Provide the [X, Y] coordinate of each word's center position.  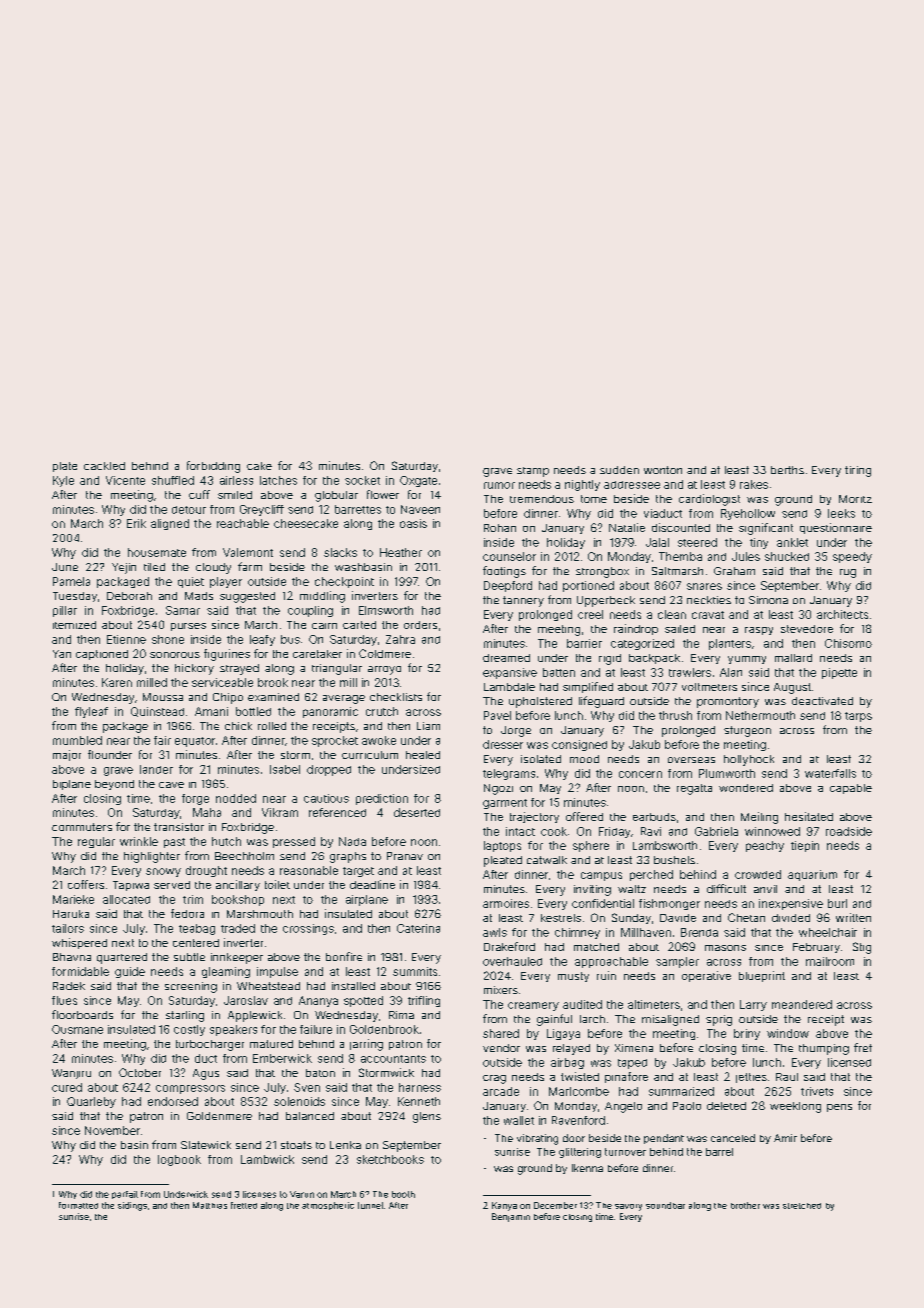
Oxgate [418, 481]
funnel [370, 1205]
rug [848, 573]
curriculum [370, 755]
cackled [104, 466]
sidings [132, 1206]
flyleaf [91, 712]
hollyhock [749, 760]
